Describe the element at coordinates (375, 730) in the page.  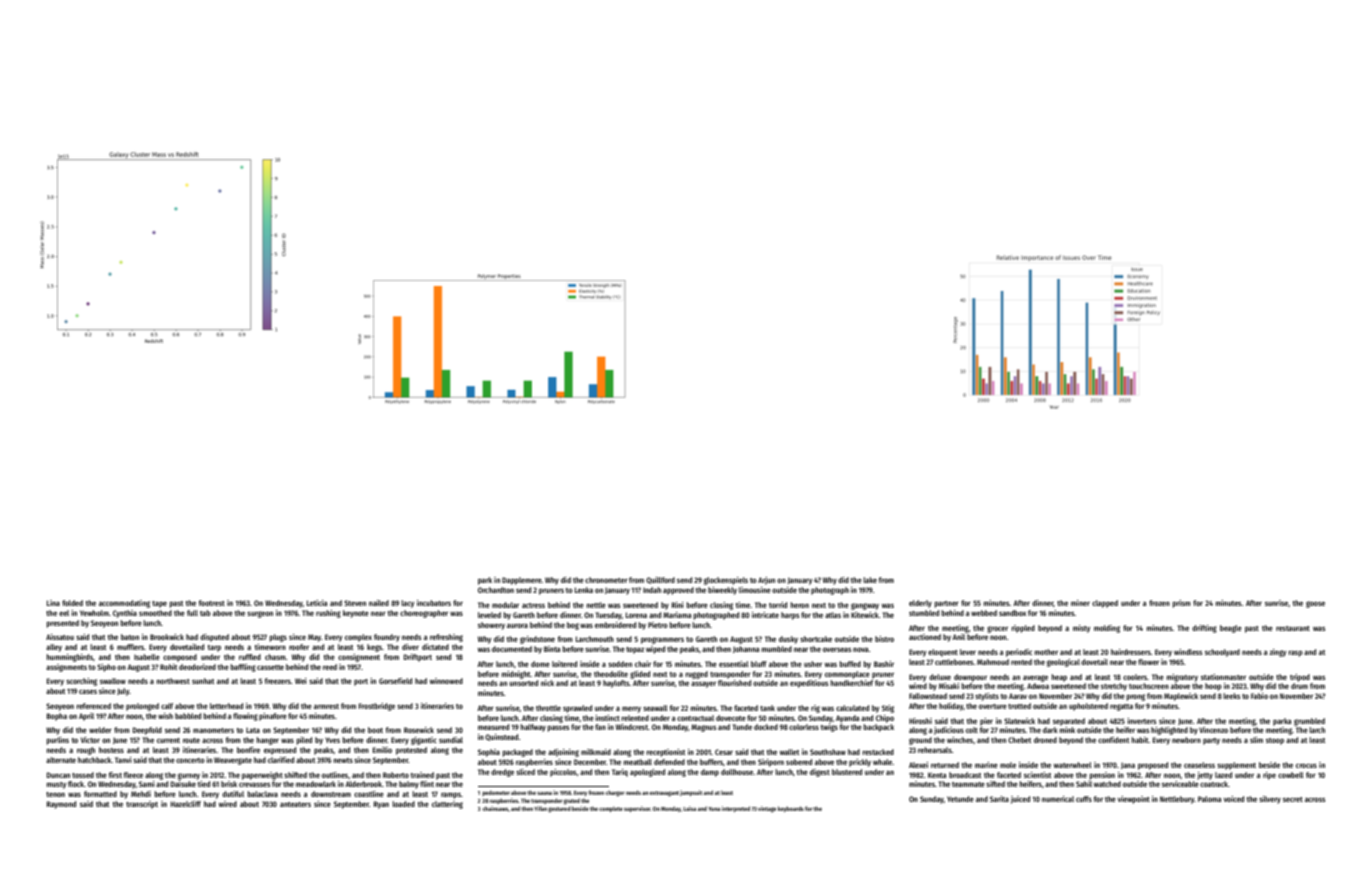
I see `boot` at that location.
